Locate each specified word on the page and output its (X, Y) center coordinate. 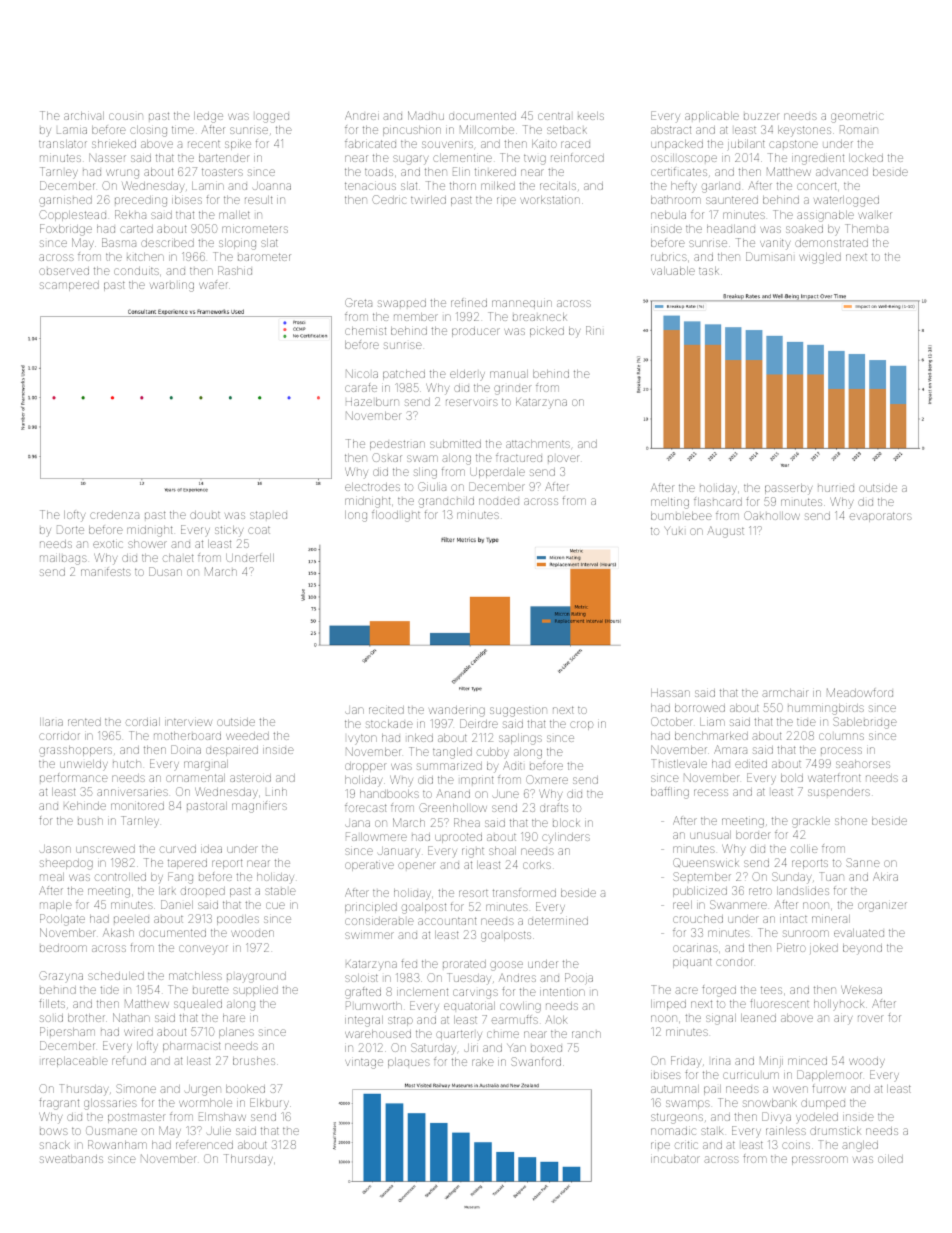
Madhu (426, 115)
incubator (675, 1159)
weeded (247, 736)
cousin (126, 116)
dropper (365, 767)
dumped (823, 1104)
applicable (712, 117)
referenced (204, 1144)
